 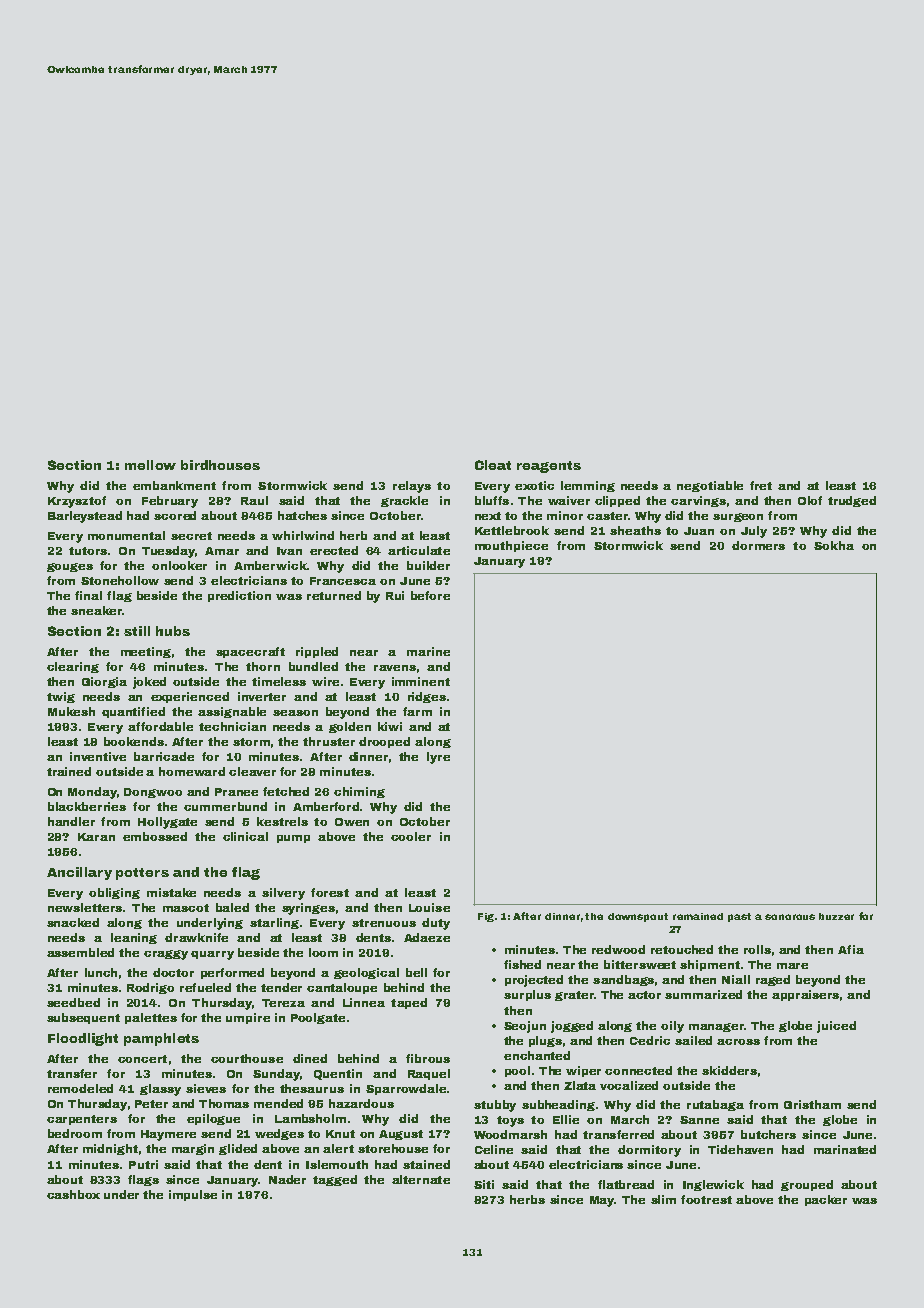 What do you see at coordinates (836, 916) in the screenshot?
I see `buzzer` at bounding box center [836, 916].
